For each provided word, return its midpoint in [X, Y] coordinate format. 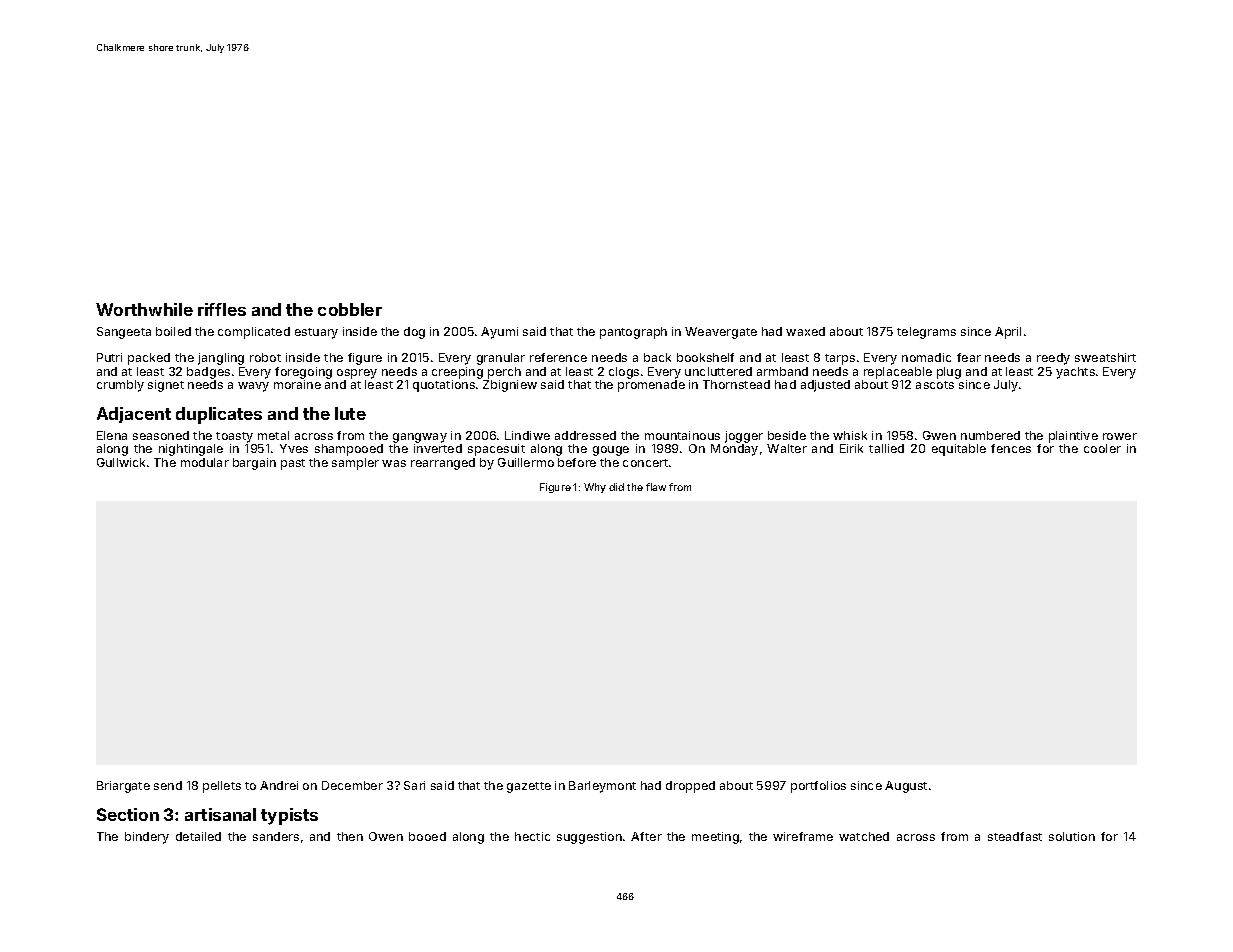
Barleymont [602, 787]
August [906, 787]
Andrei [279, 785]
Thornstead [736, 384]
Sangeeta [124, 333]
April [1008, 333]
